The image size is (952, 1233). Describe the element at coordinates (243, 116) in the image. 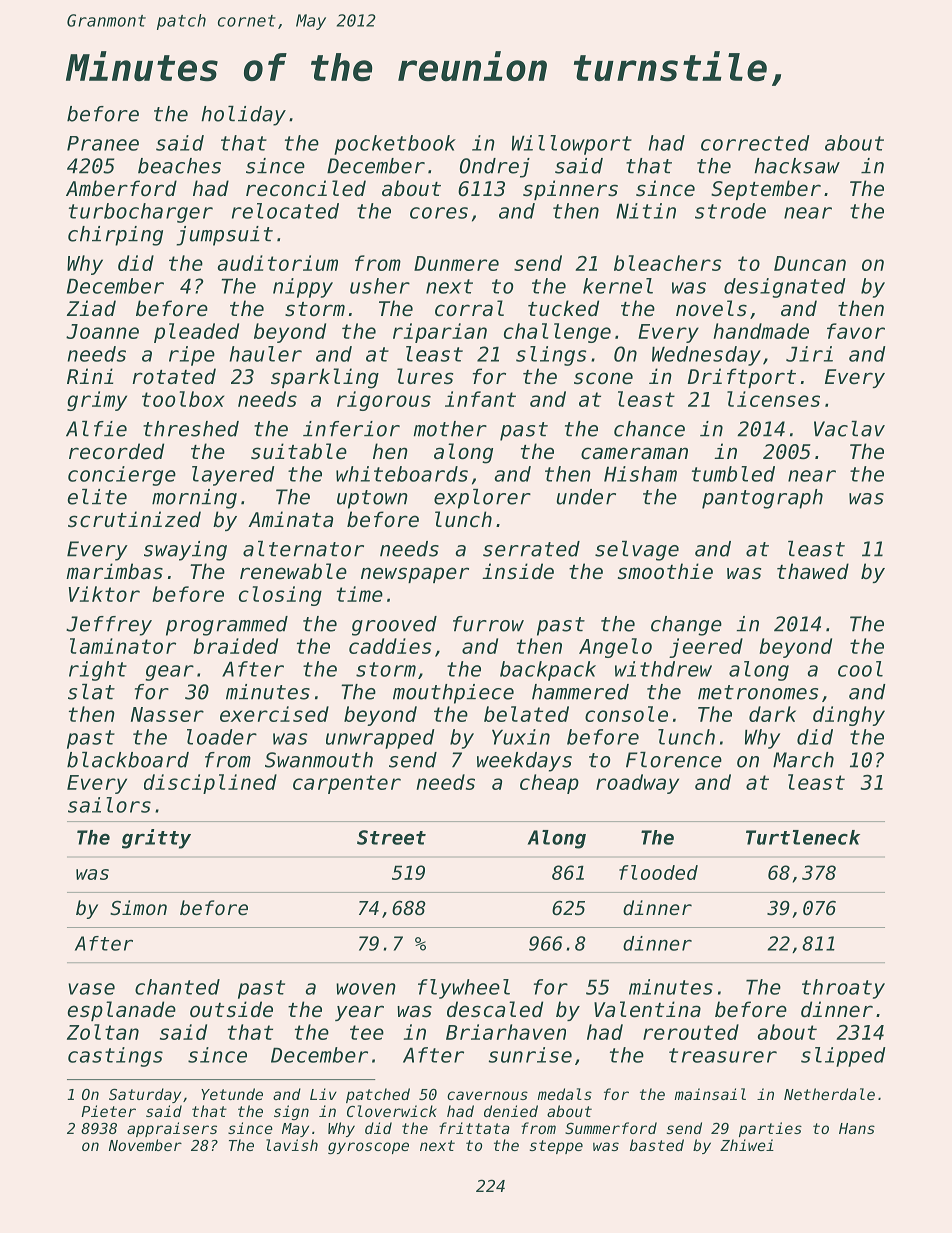

I see `holiday` at that location.
